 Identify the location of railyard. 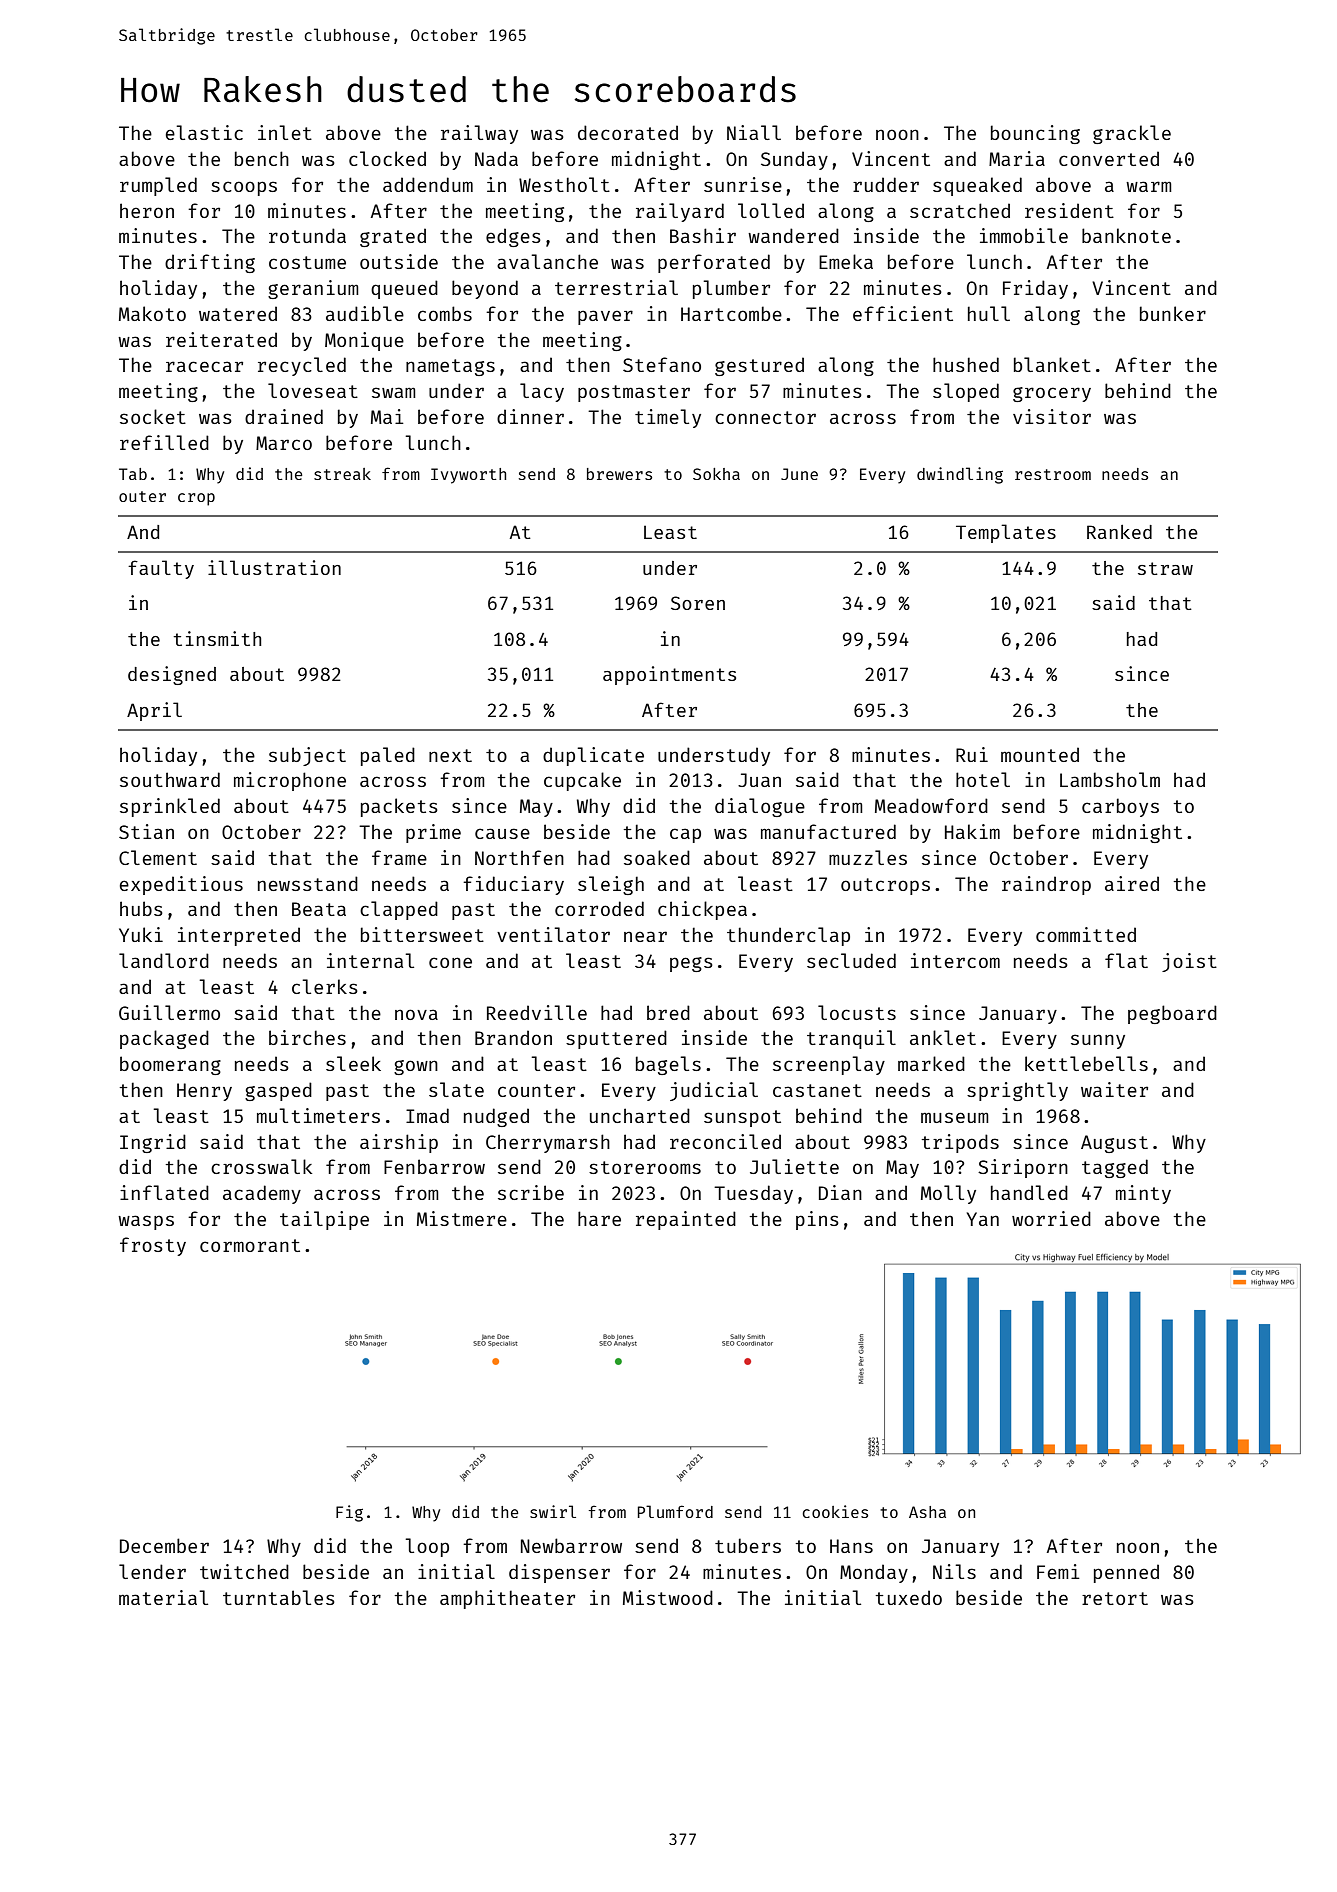
(680, 212).
